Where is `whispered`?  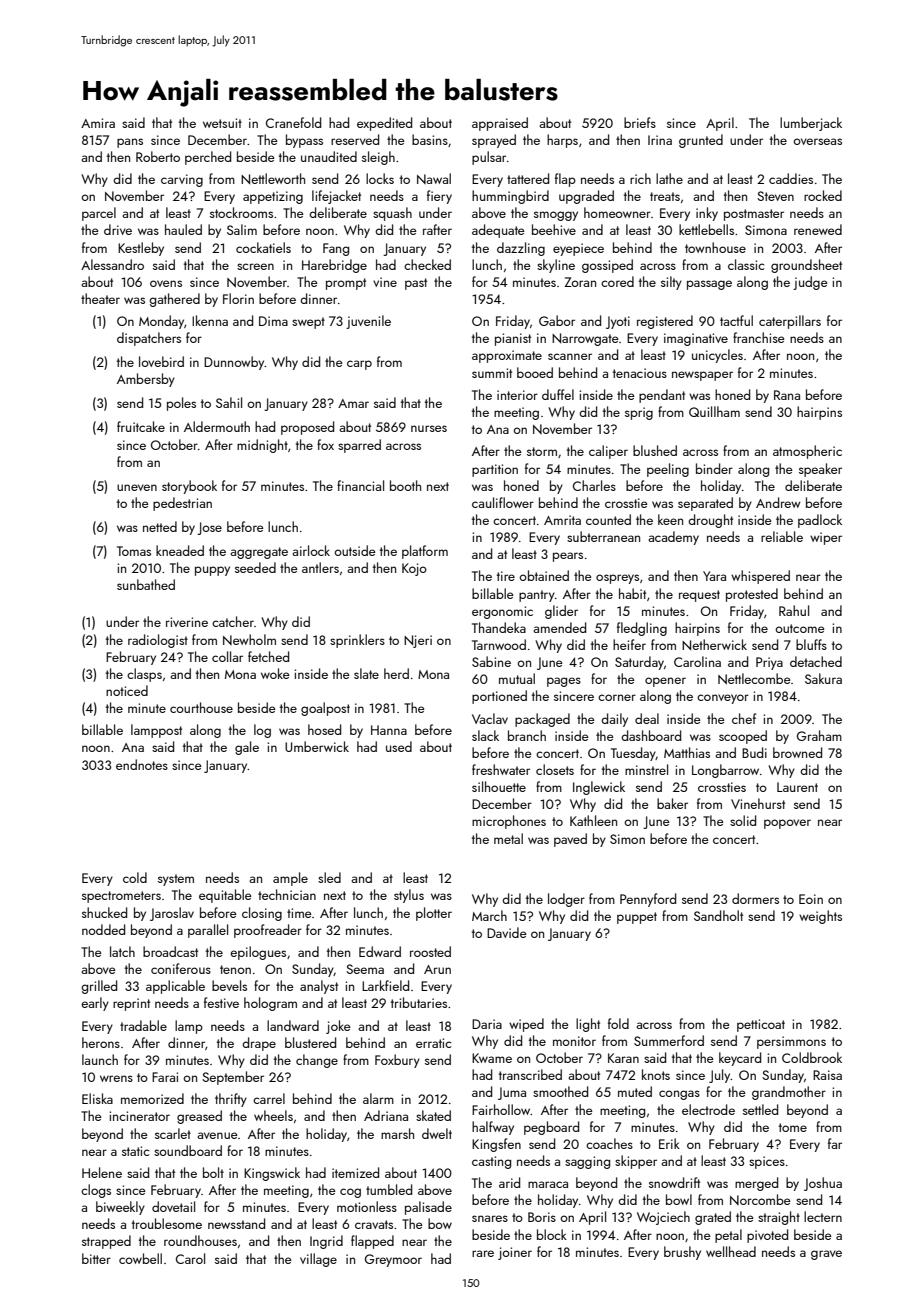 whispered is located at coordinates (760, 577).
